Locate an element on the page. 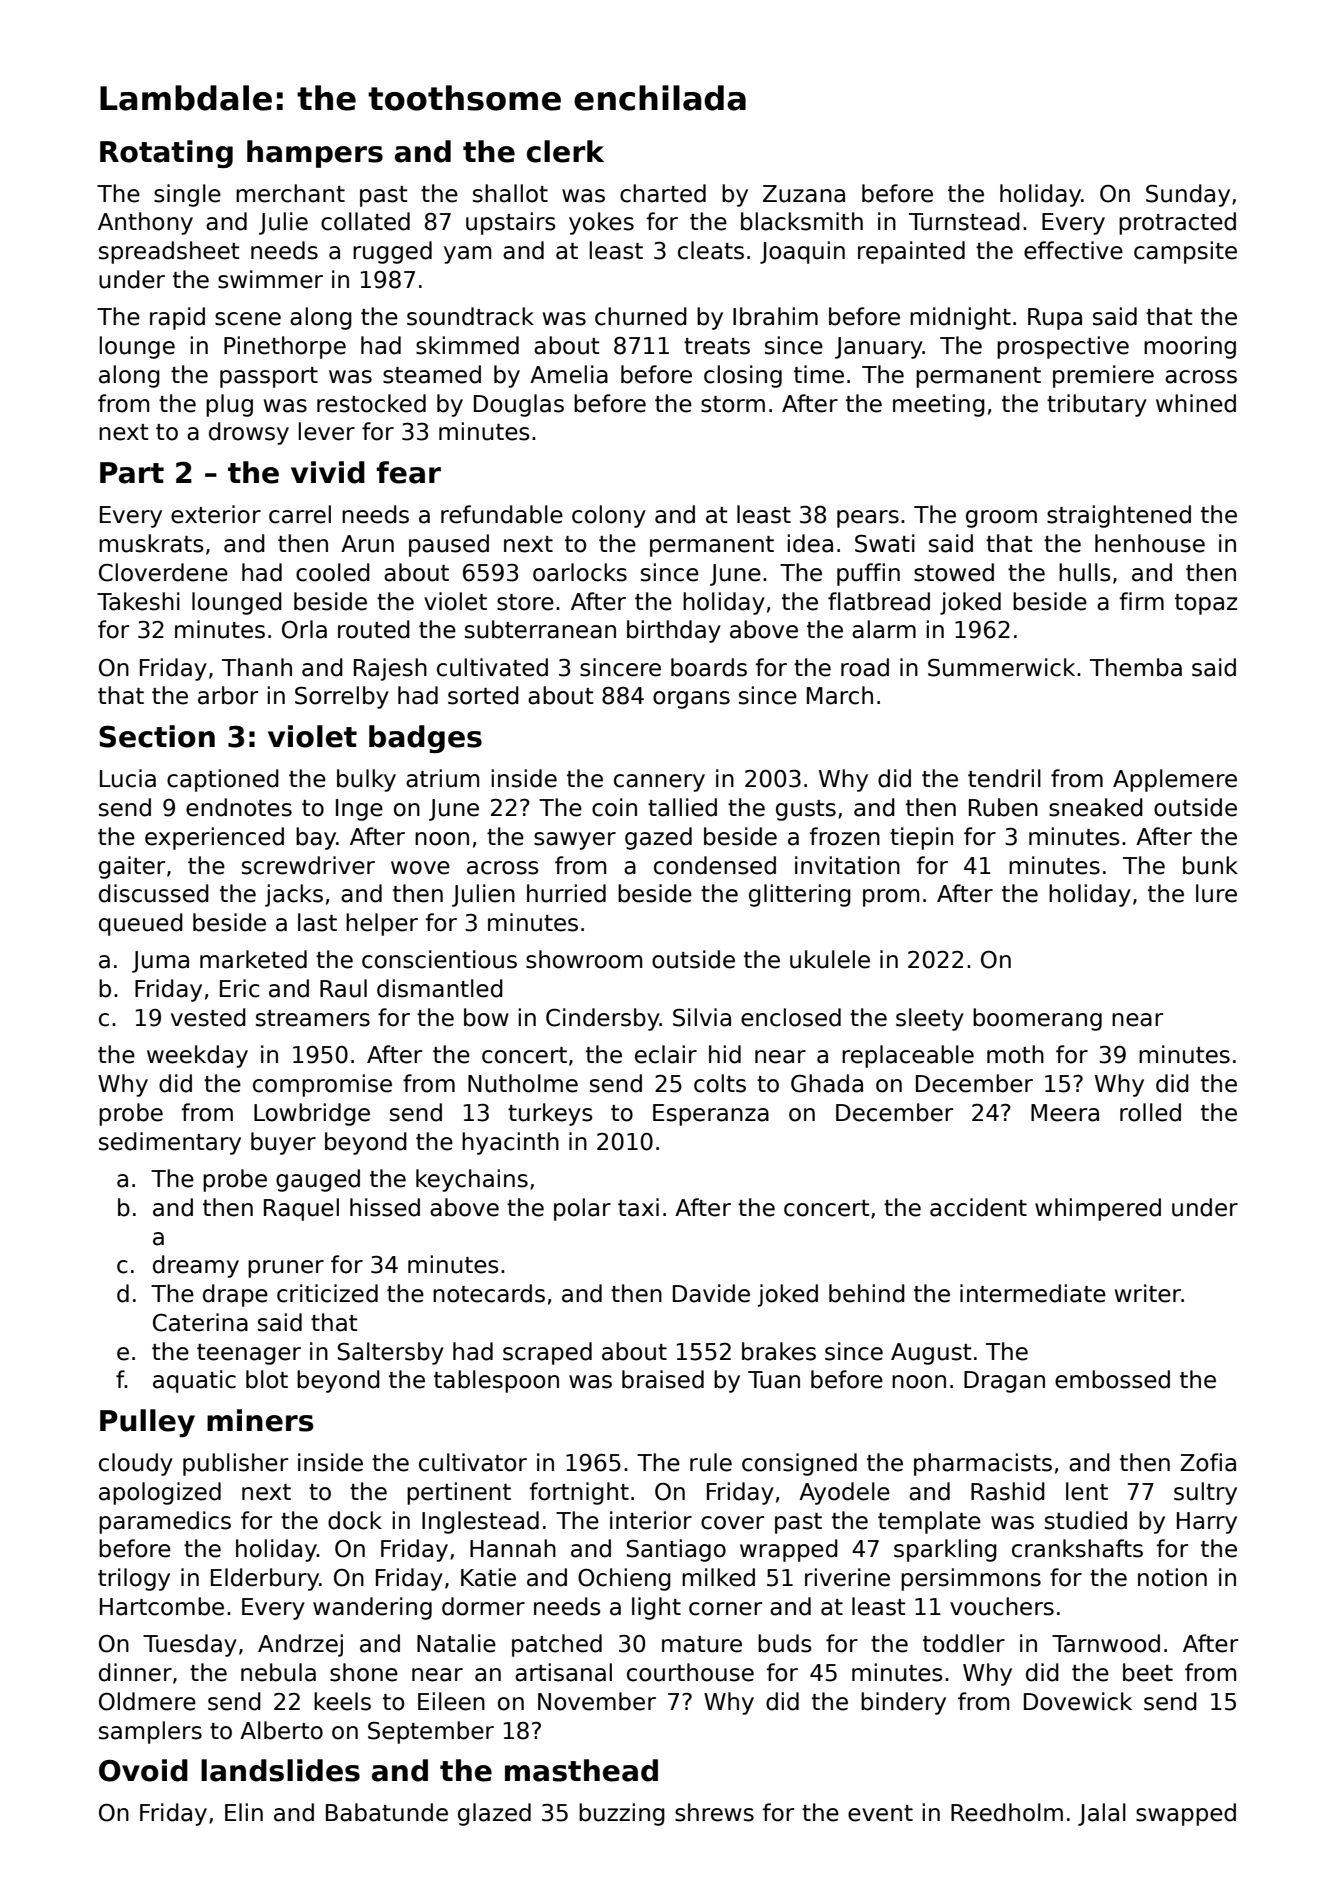  whined is located at coordinates (1196, 403).
